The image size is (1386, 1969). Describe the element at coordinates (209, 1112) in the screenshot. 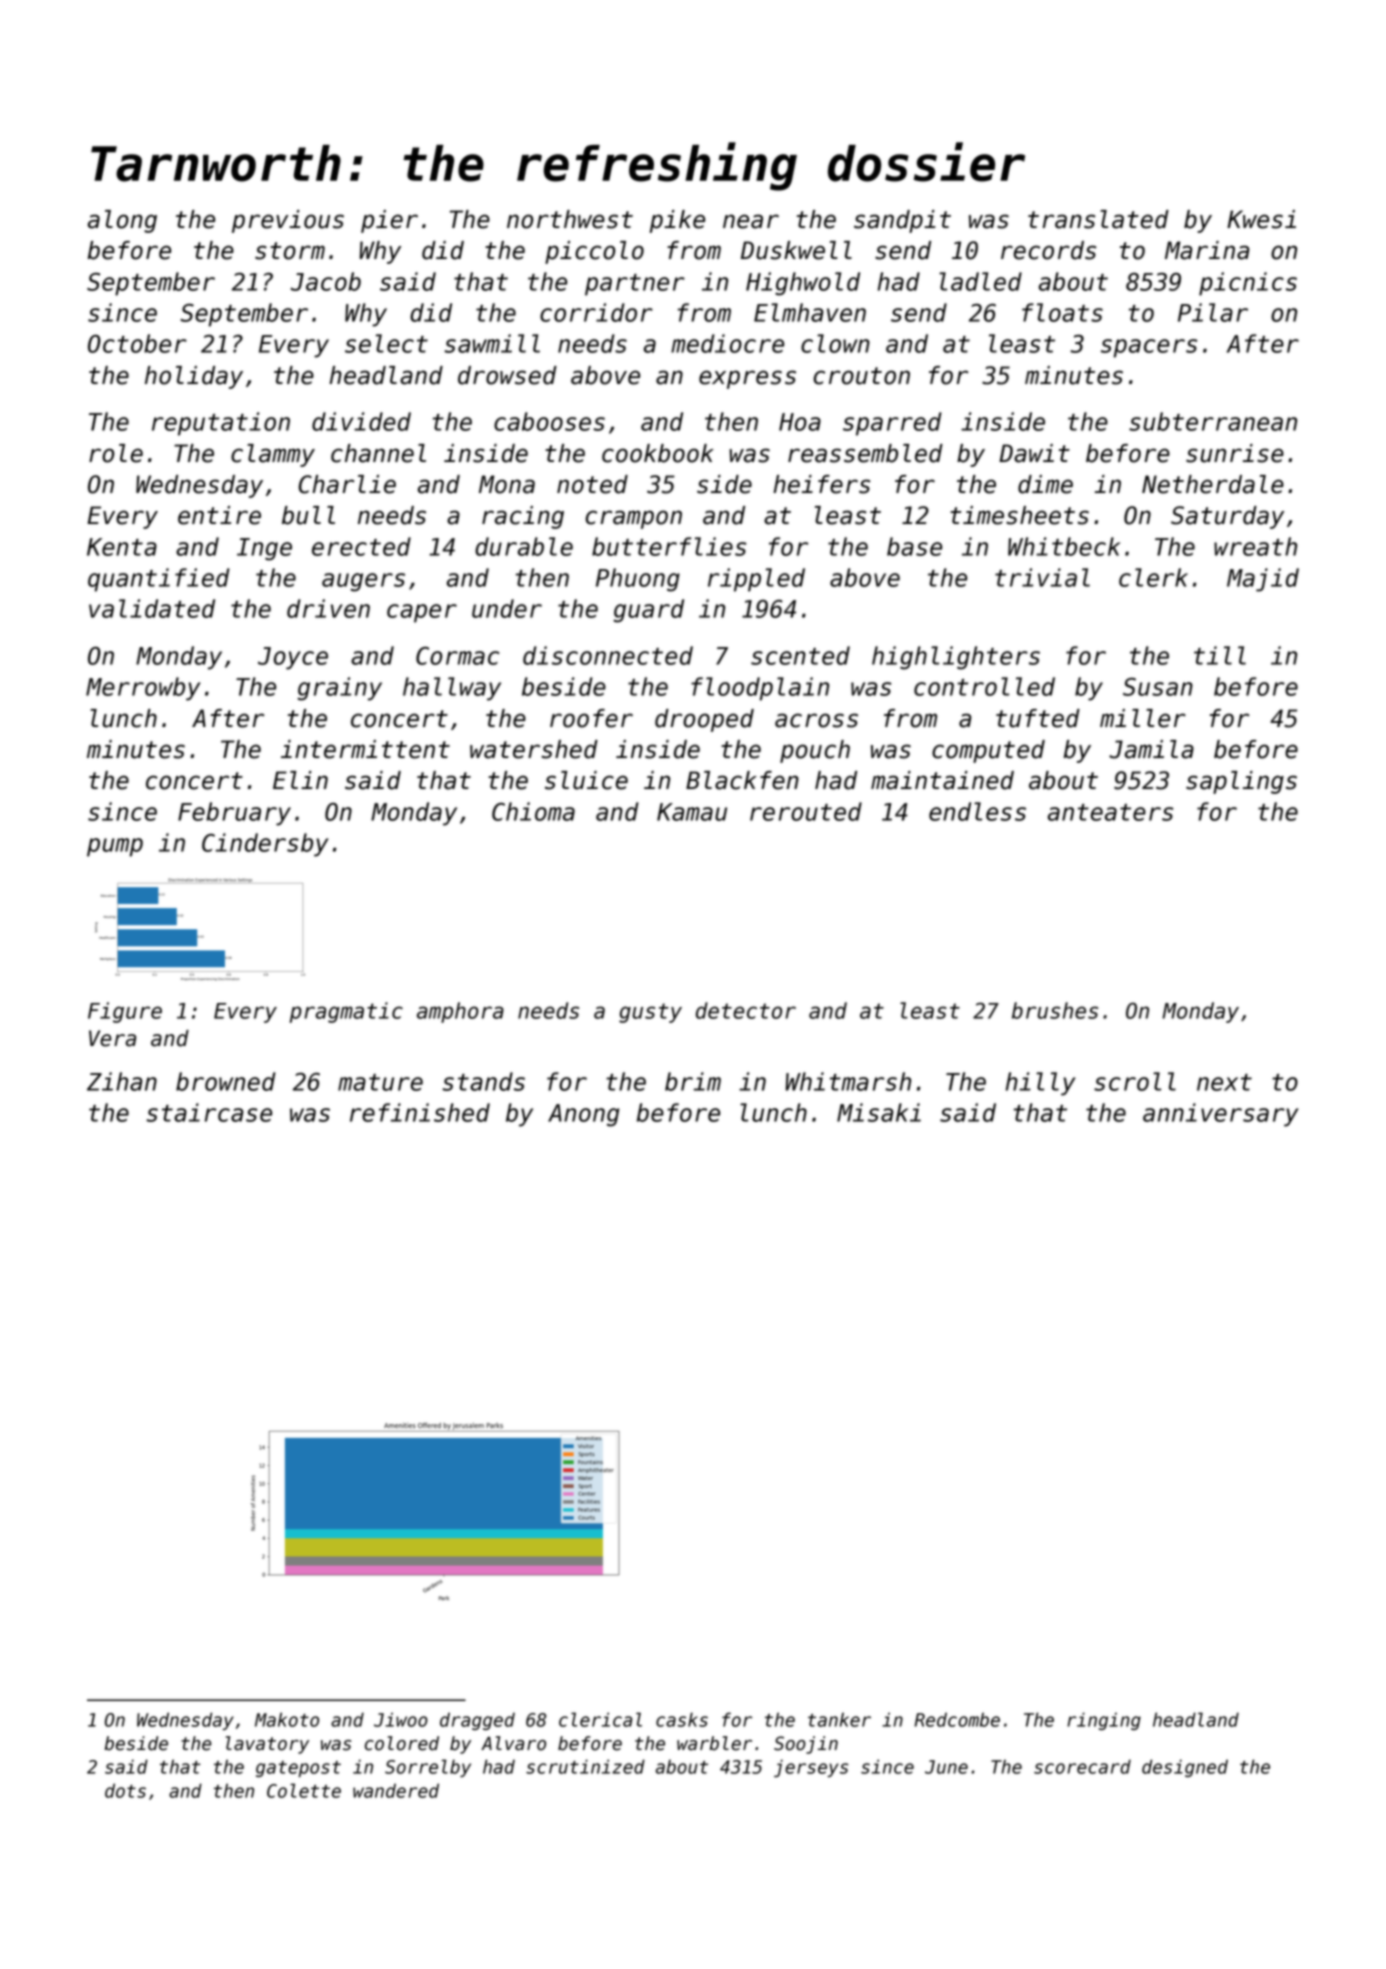

I see `staircase` at that location.
